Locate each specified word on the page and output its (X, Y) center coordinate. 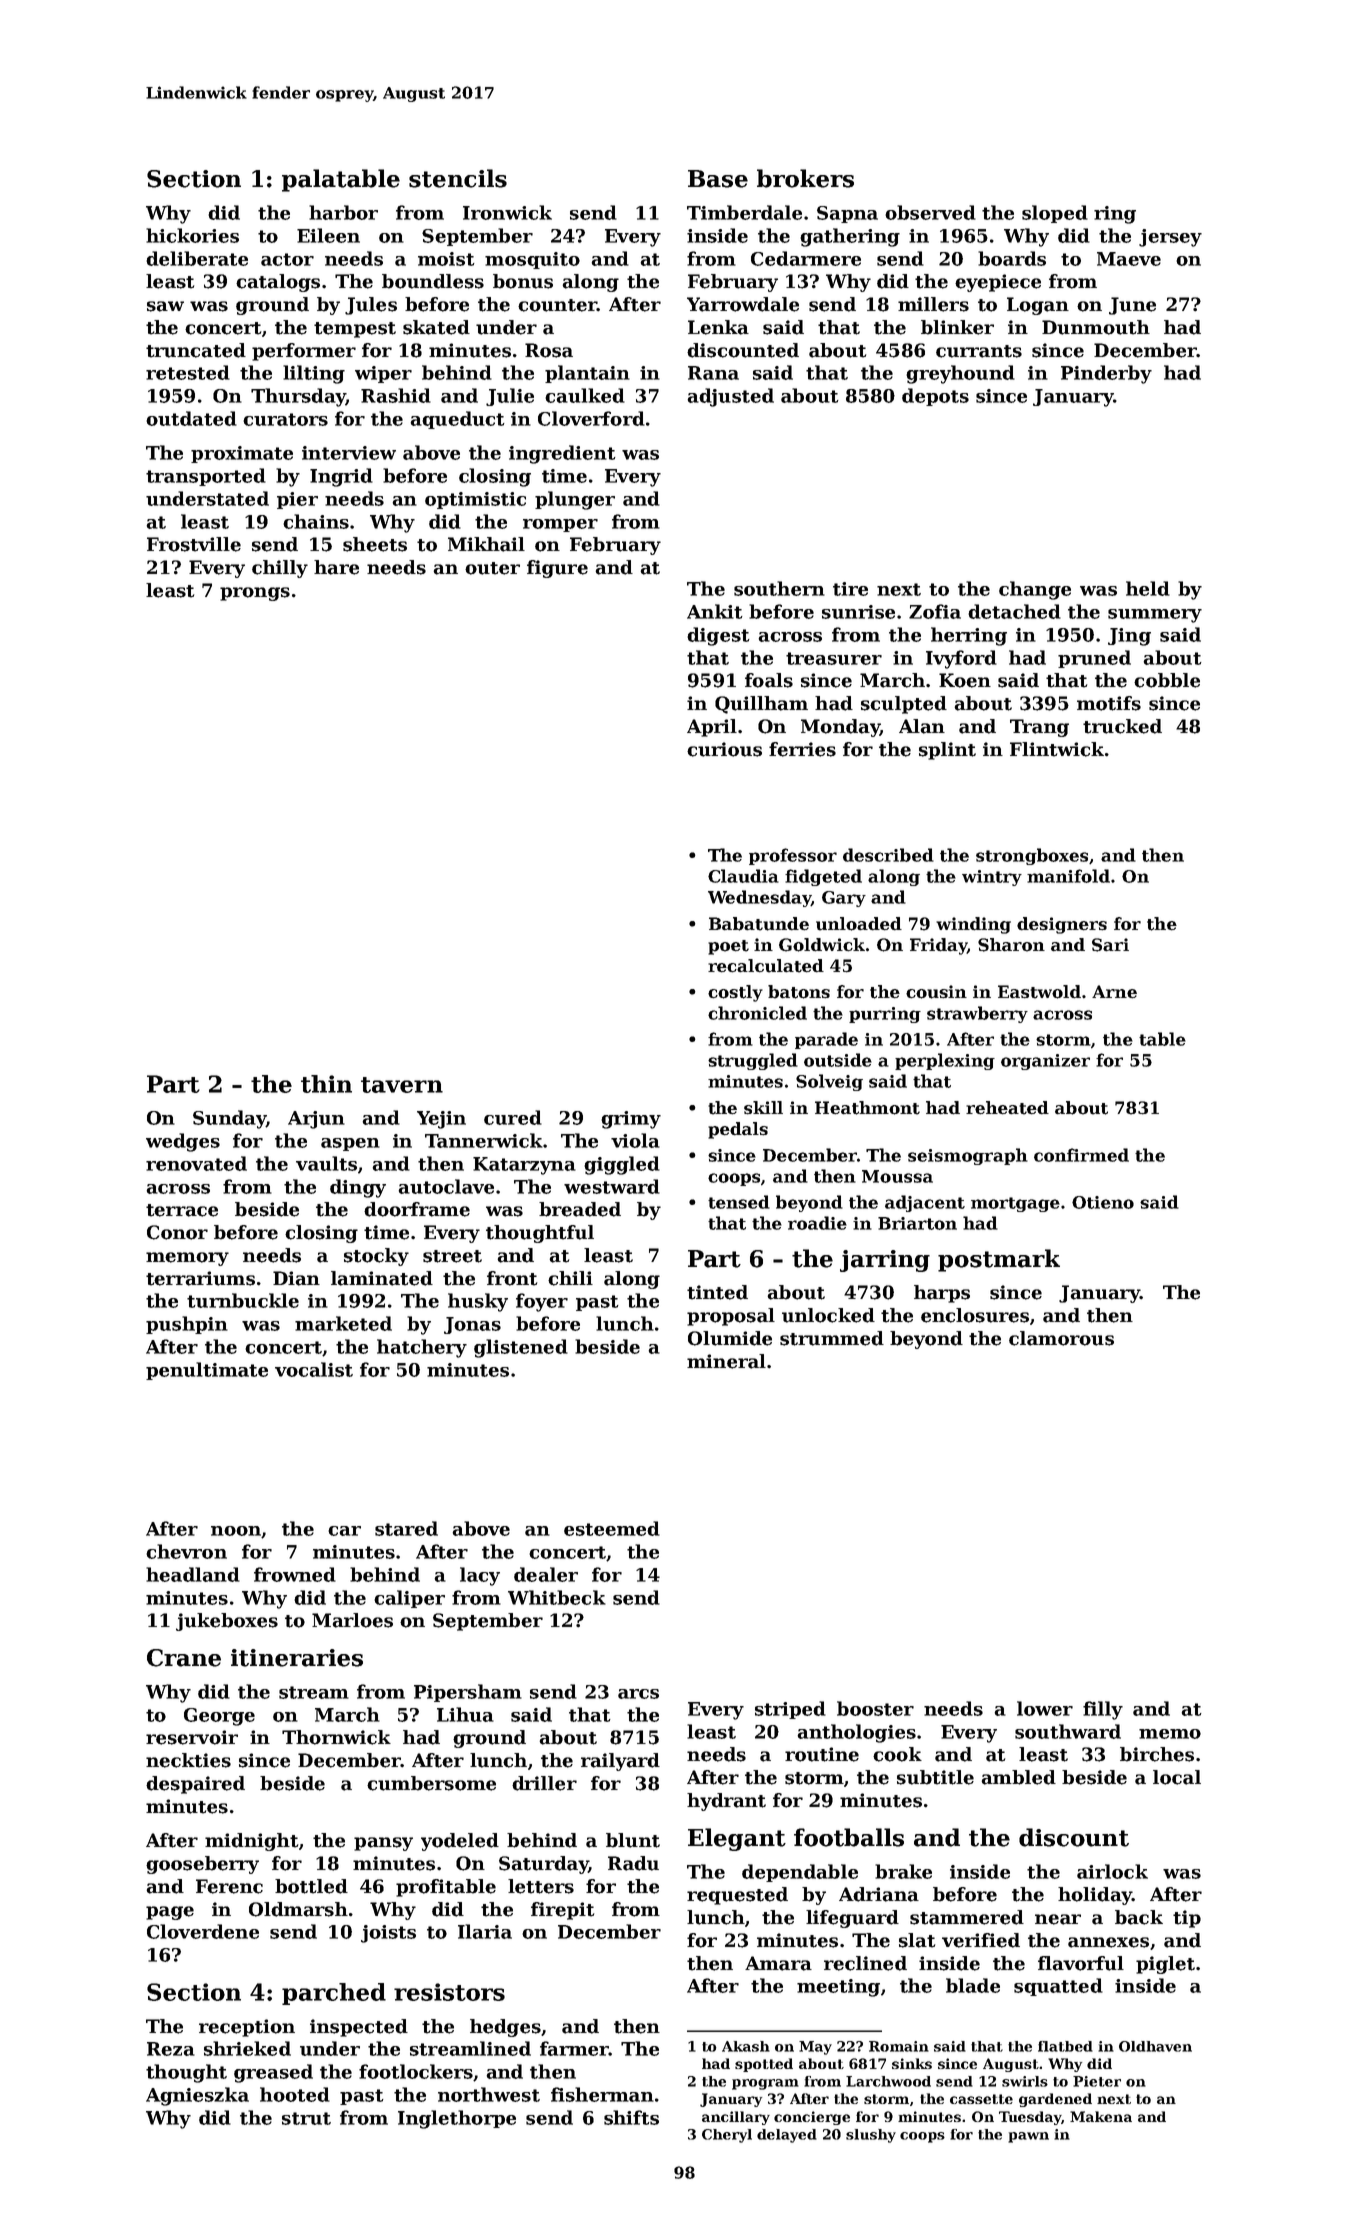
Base (718, 179)
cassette (981, 2099)
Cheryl (727, 2136)
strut (306, 2118)
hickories (192, 235)
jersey (1170, 238)
